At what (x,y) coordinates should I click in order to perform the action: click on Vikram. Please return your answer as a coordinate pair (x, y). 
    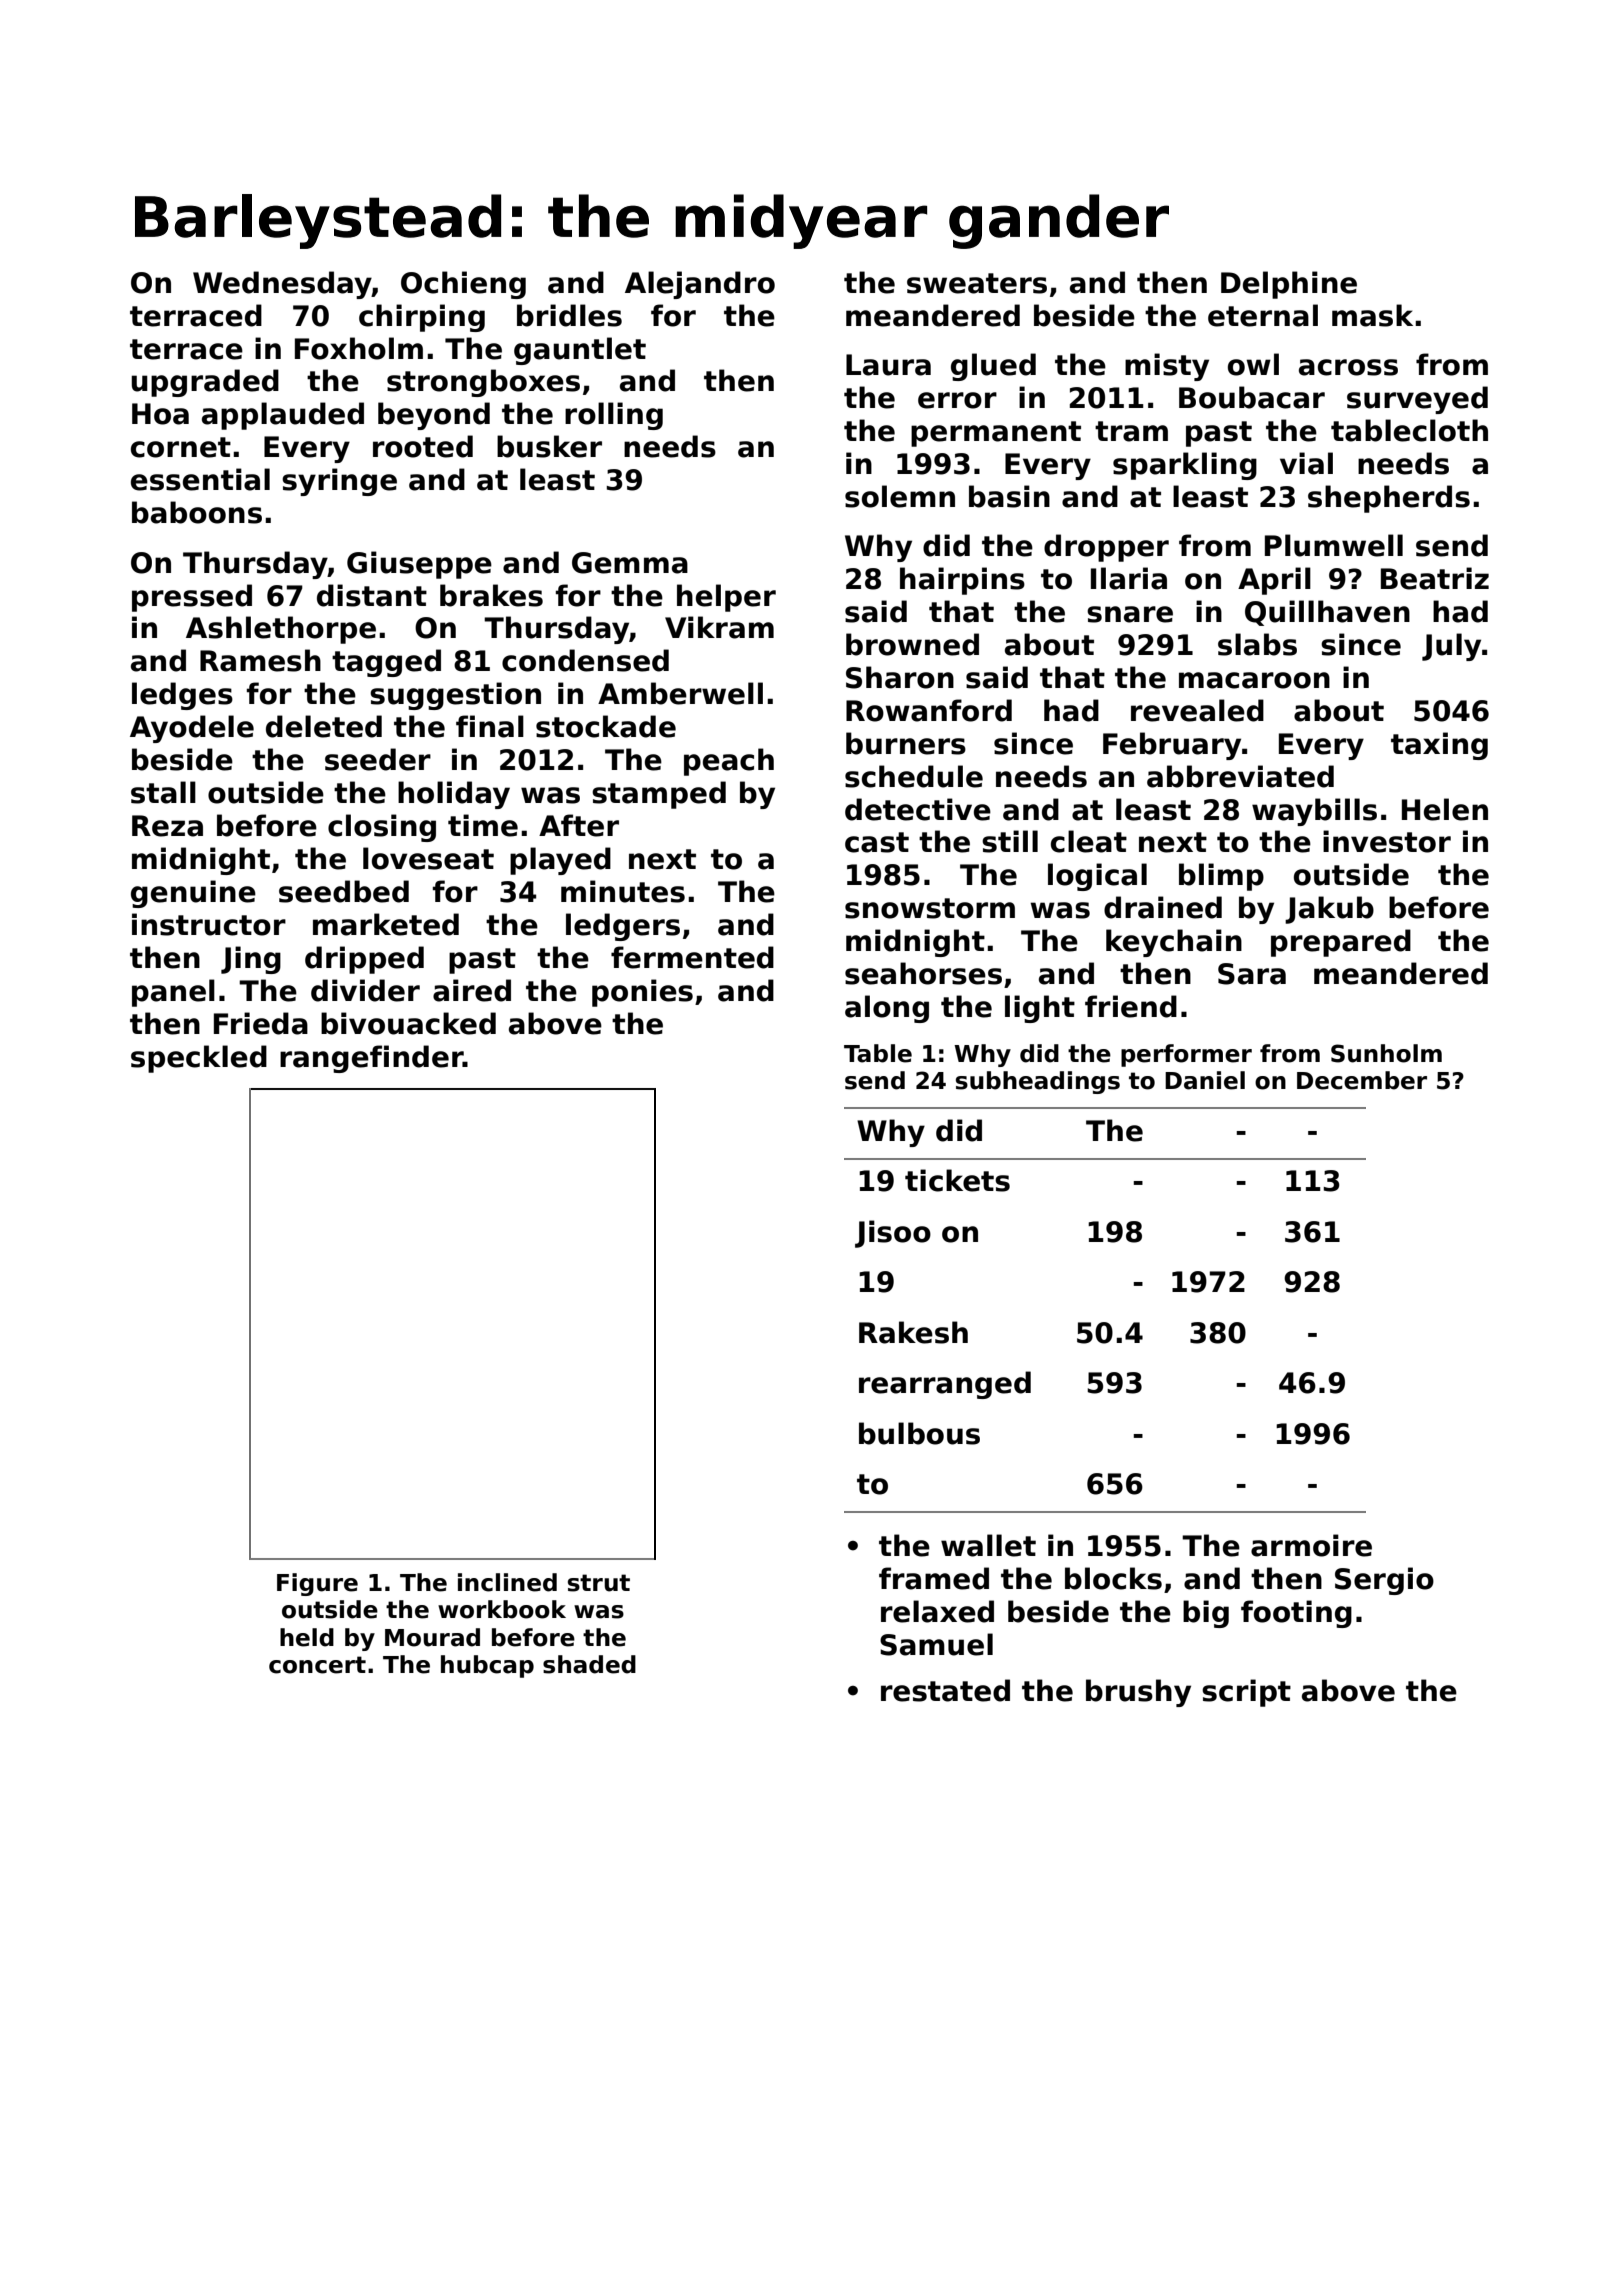
    Looking at the image, I should click on (719, 627).
